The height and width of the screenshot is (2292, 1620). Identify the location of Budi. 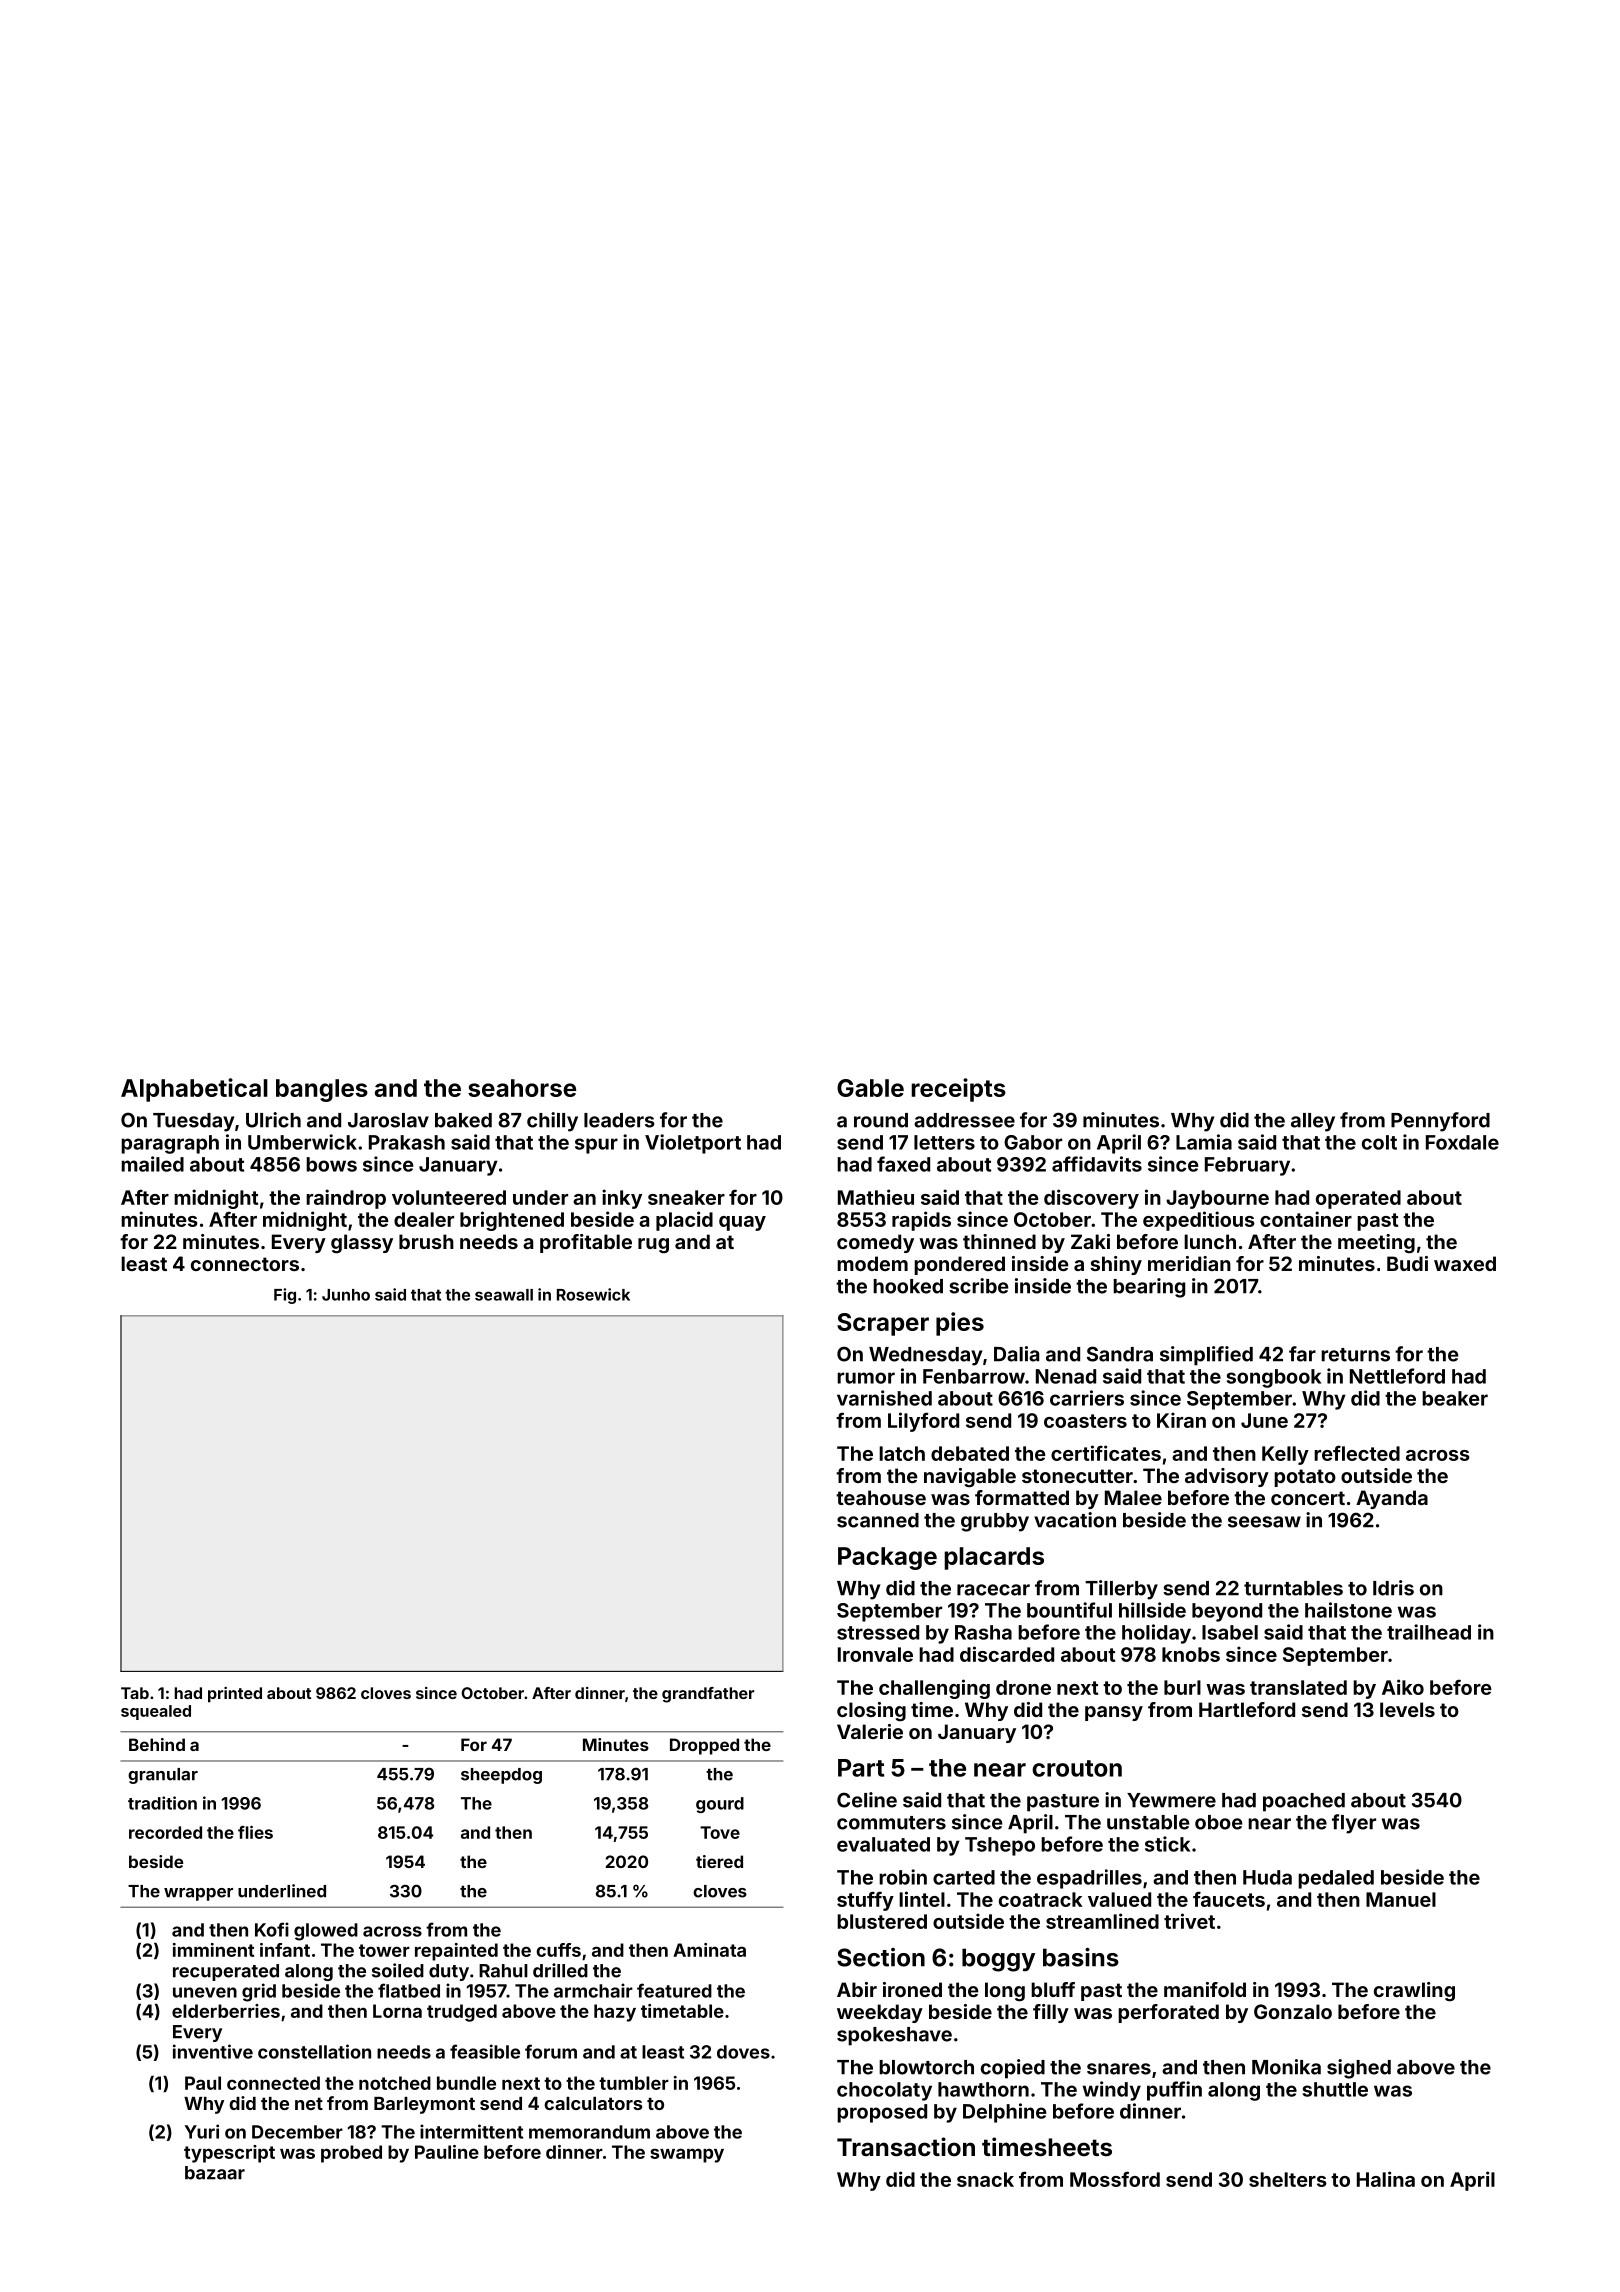
(1407, 1263).
